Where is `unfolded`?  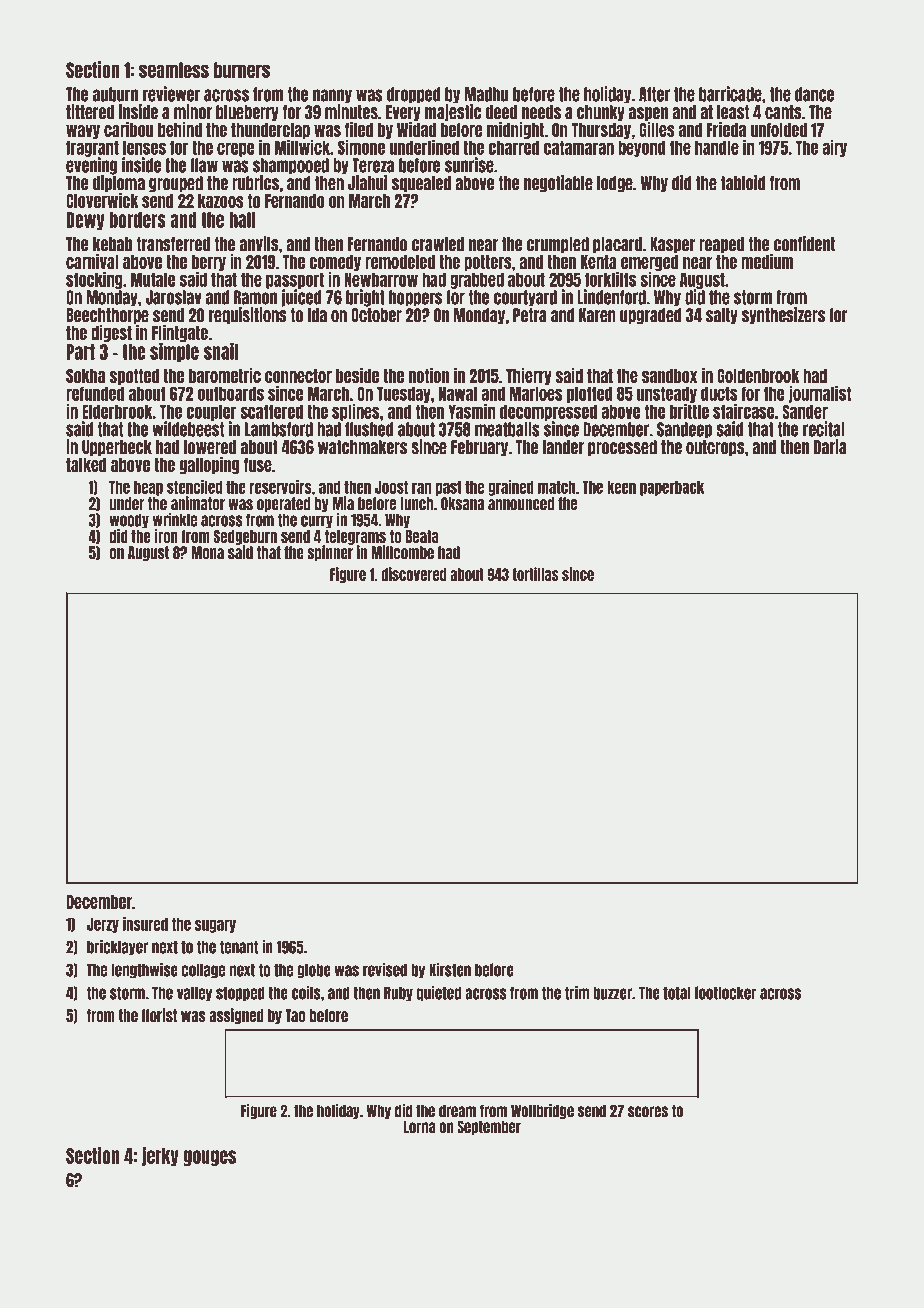 unfolded is located at coordinates (779, 130).
